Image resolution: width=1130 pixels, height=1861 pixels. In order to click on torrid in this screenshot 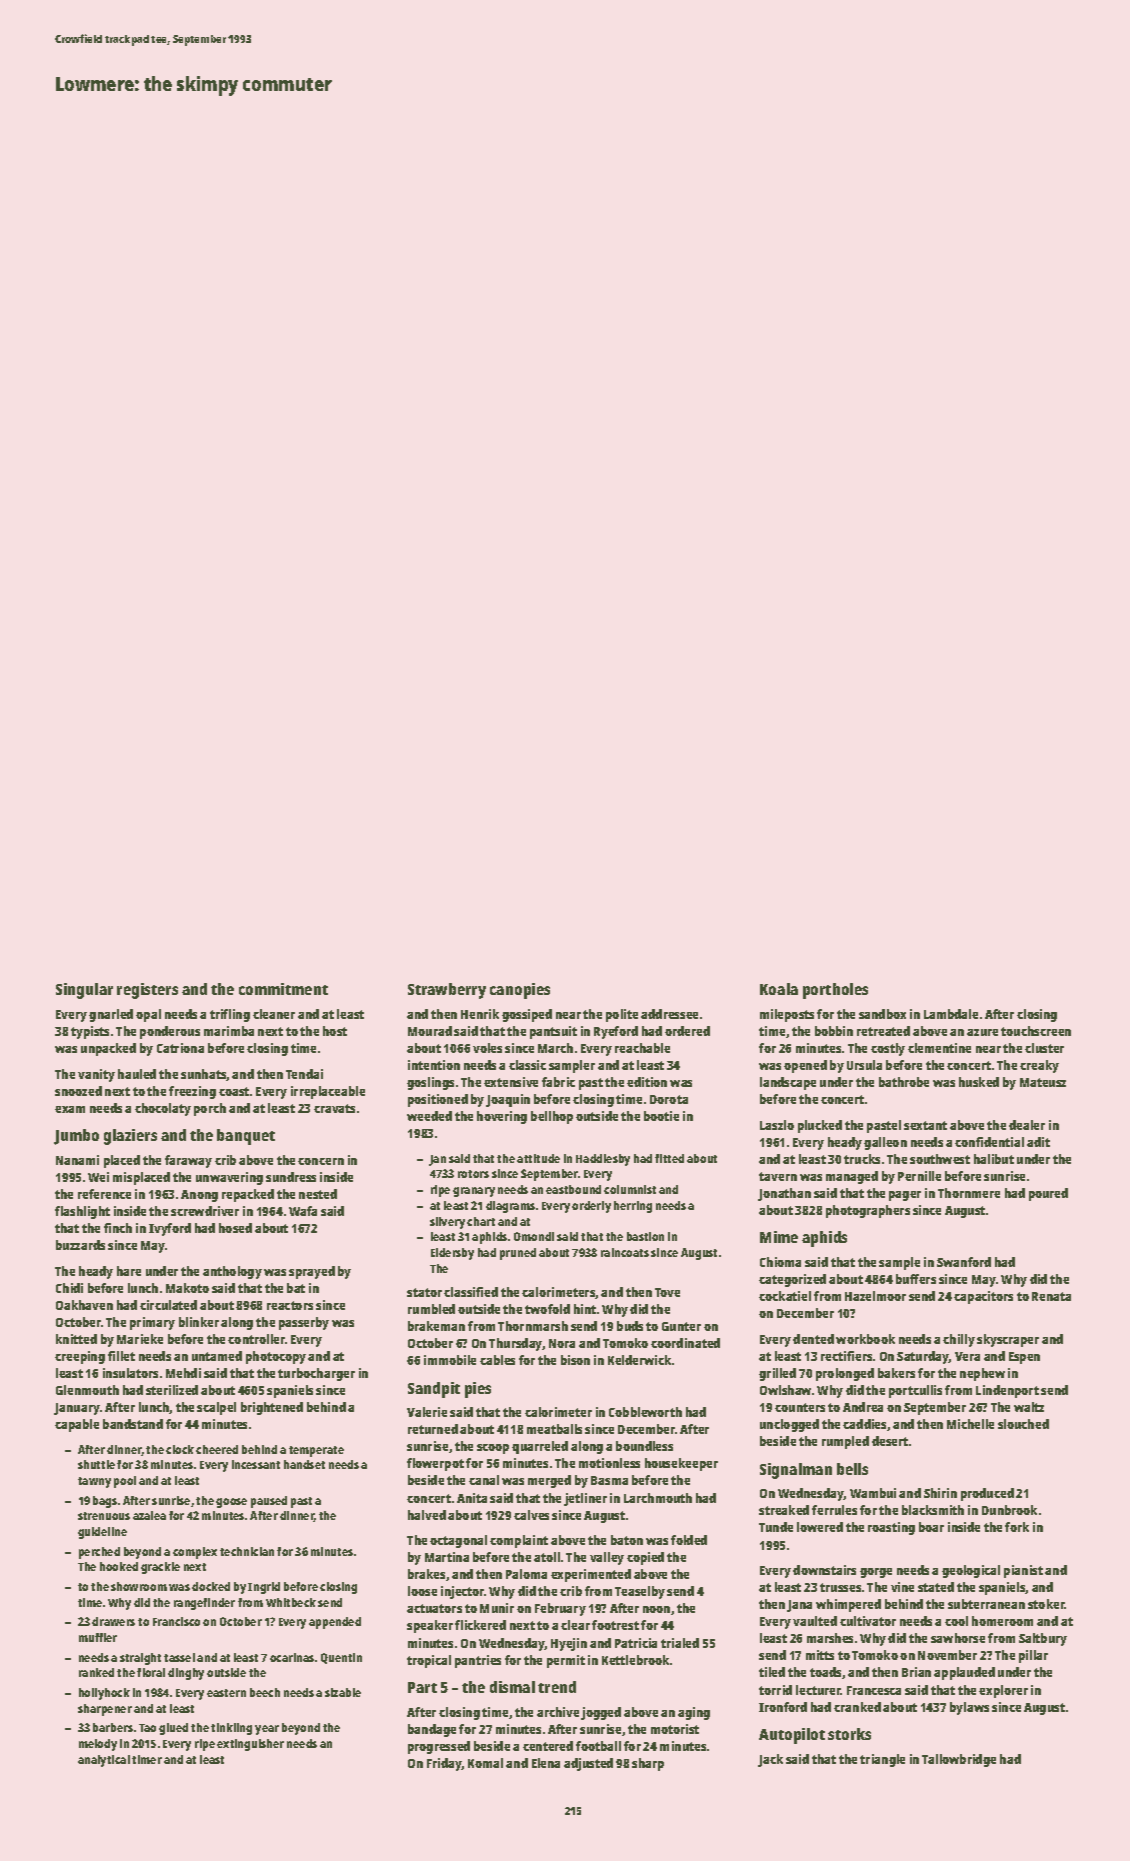, I will do `click(775, 1690)`.
